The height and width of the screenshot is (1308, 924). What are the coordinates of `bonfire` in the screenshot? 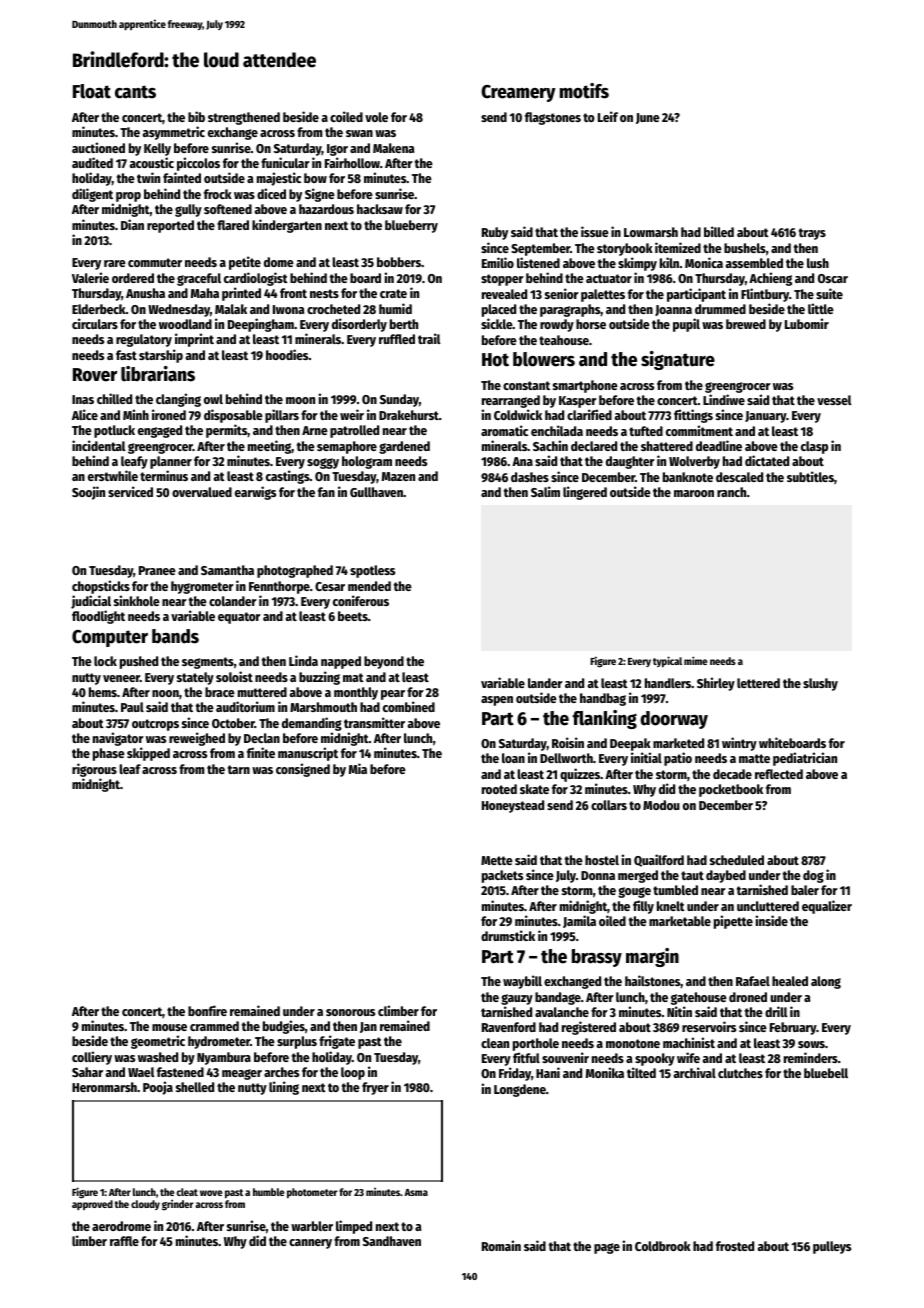 It's located at (207, 1010).
